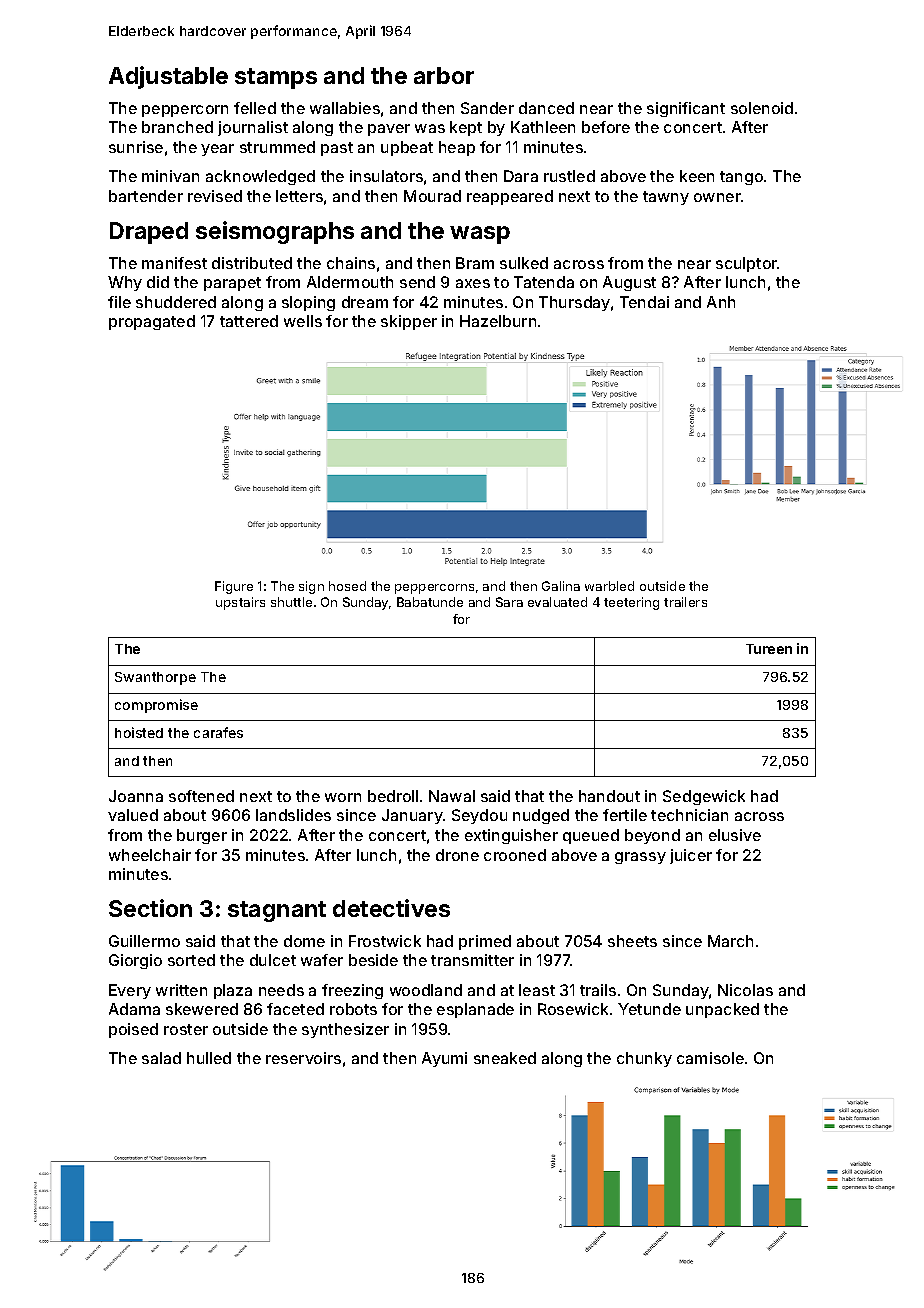 This document has width=924, height=1308. What do you see at coordinates (146, 196) in the document?
I see `bartender` at bounding box center [146, 196].
